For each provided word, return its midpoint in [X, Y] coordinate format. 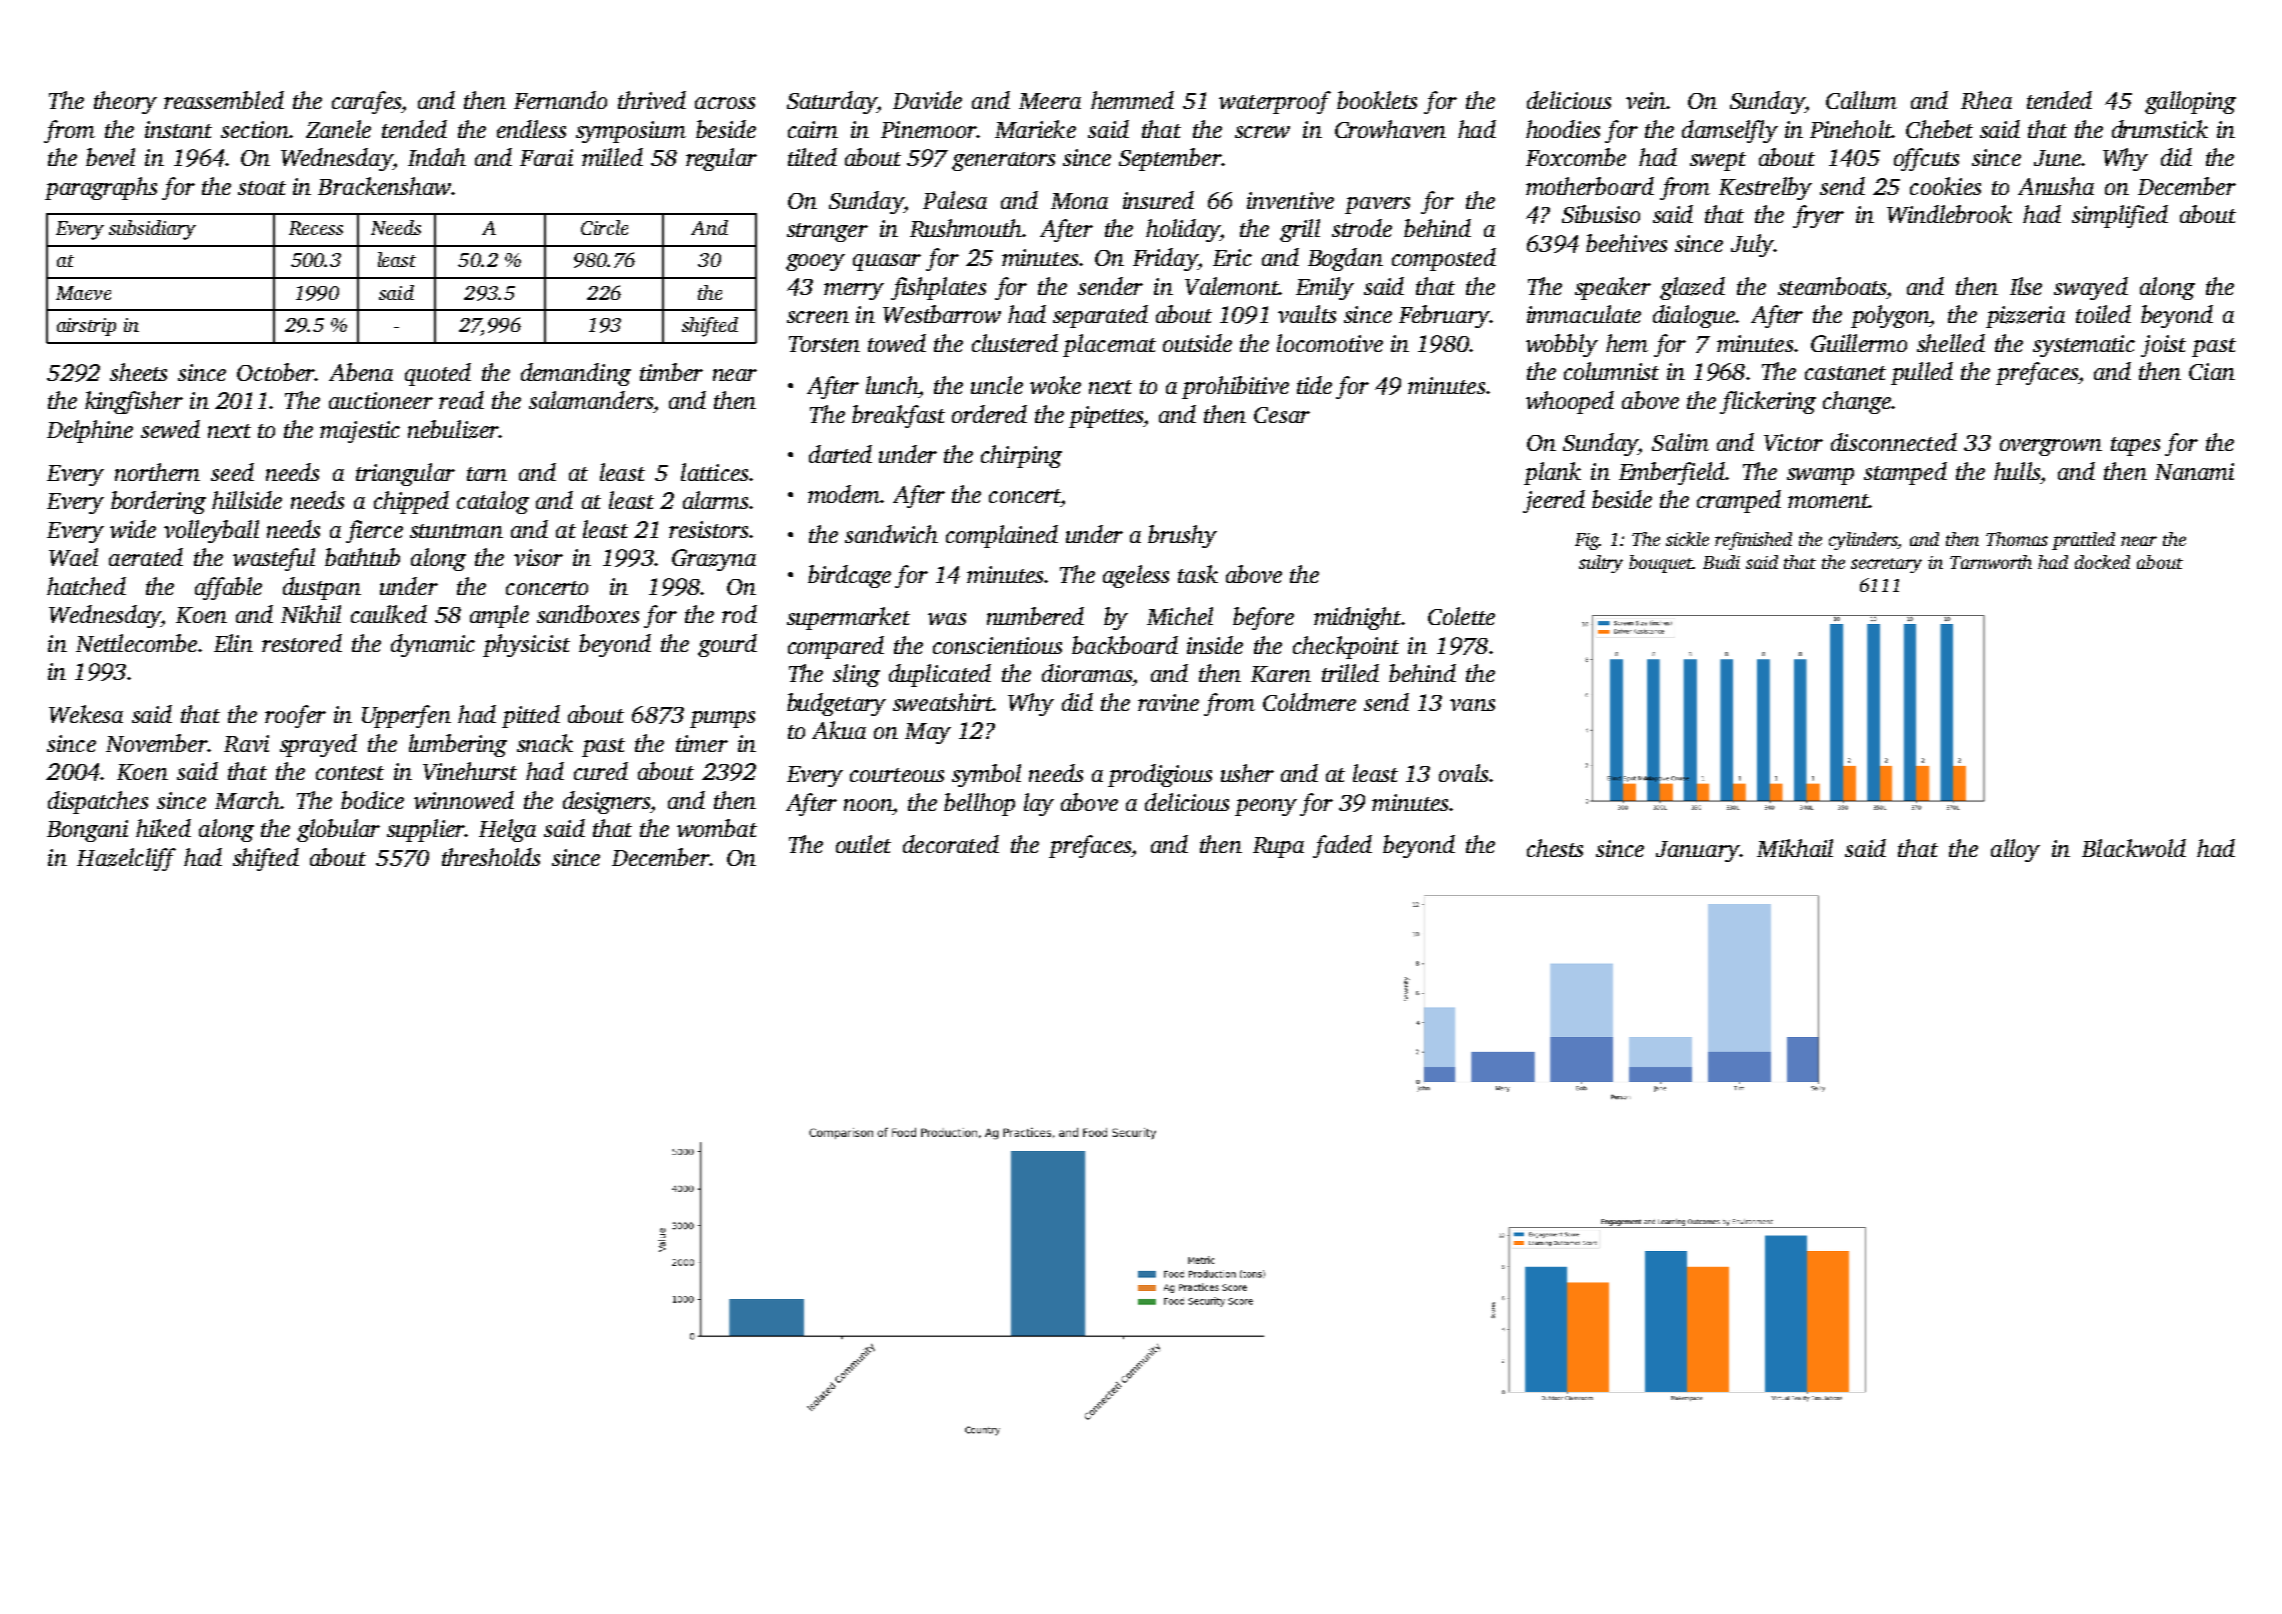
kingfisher [134, 402]
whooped [1570, 402]
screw [1262, 132]
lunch [892, 385]
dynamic [433, 645]
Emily [1325, 288]
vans [1472, 705]
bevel [110, 157]
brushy [1182, 536]
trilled [1350, 673]
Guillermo [1859, 343]
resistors [708, 529]
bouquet [1661, 564]
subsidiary [152, 230]
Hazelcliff [126, 859]
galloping [2190, 102]
